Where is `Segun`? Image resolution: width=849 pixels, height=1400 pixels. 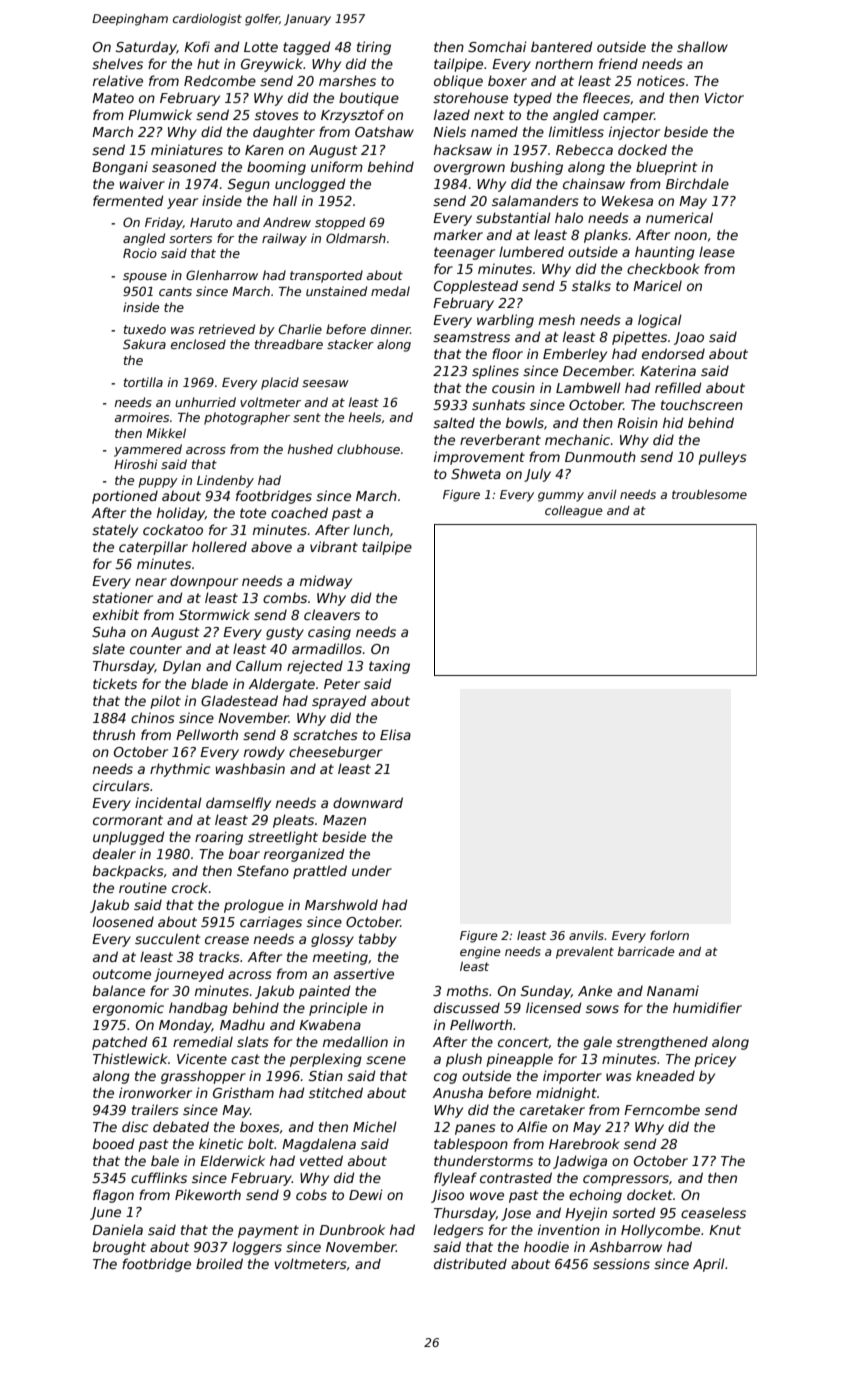
Segun is located at coordinates (249, 185).
